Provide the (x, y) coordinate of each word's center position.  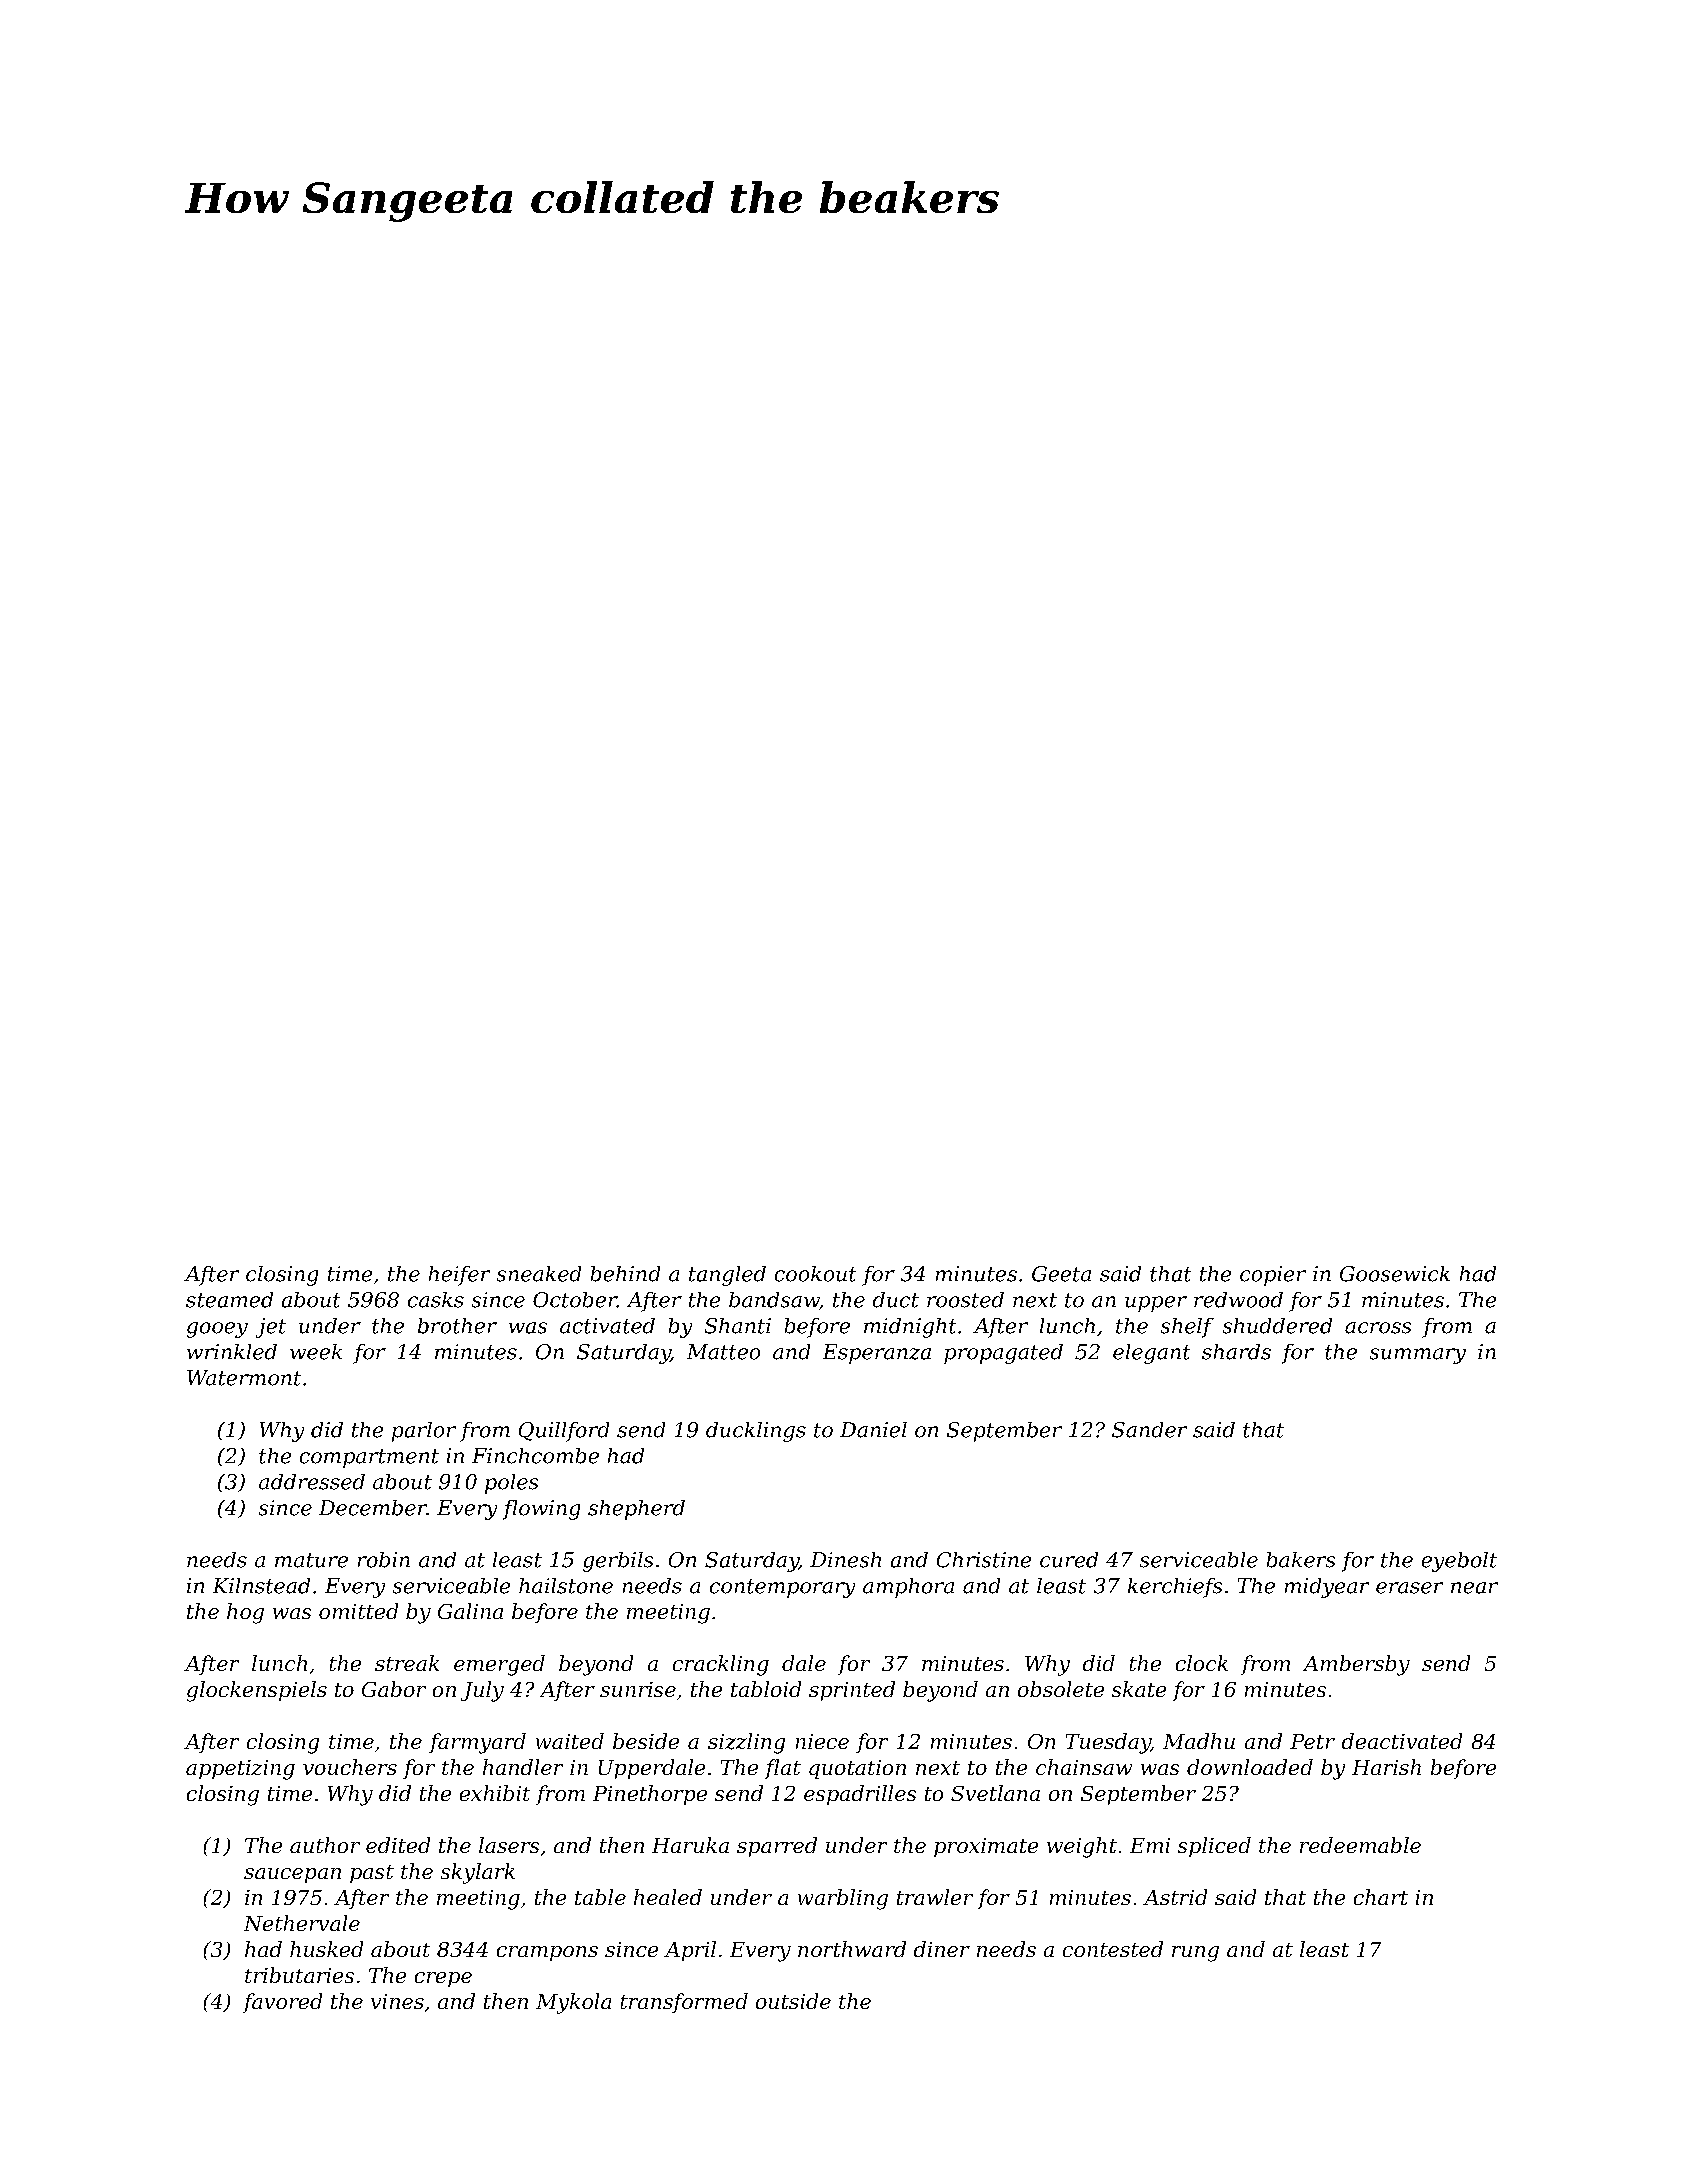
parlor (424, 1432)
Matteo (723, 1352)
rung (1195, 1954)
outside (793, 2001)
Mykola (573, 2003)
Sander (1149, 1430)
